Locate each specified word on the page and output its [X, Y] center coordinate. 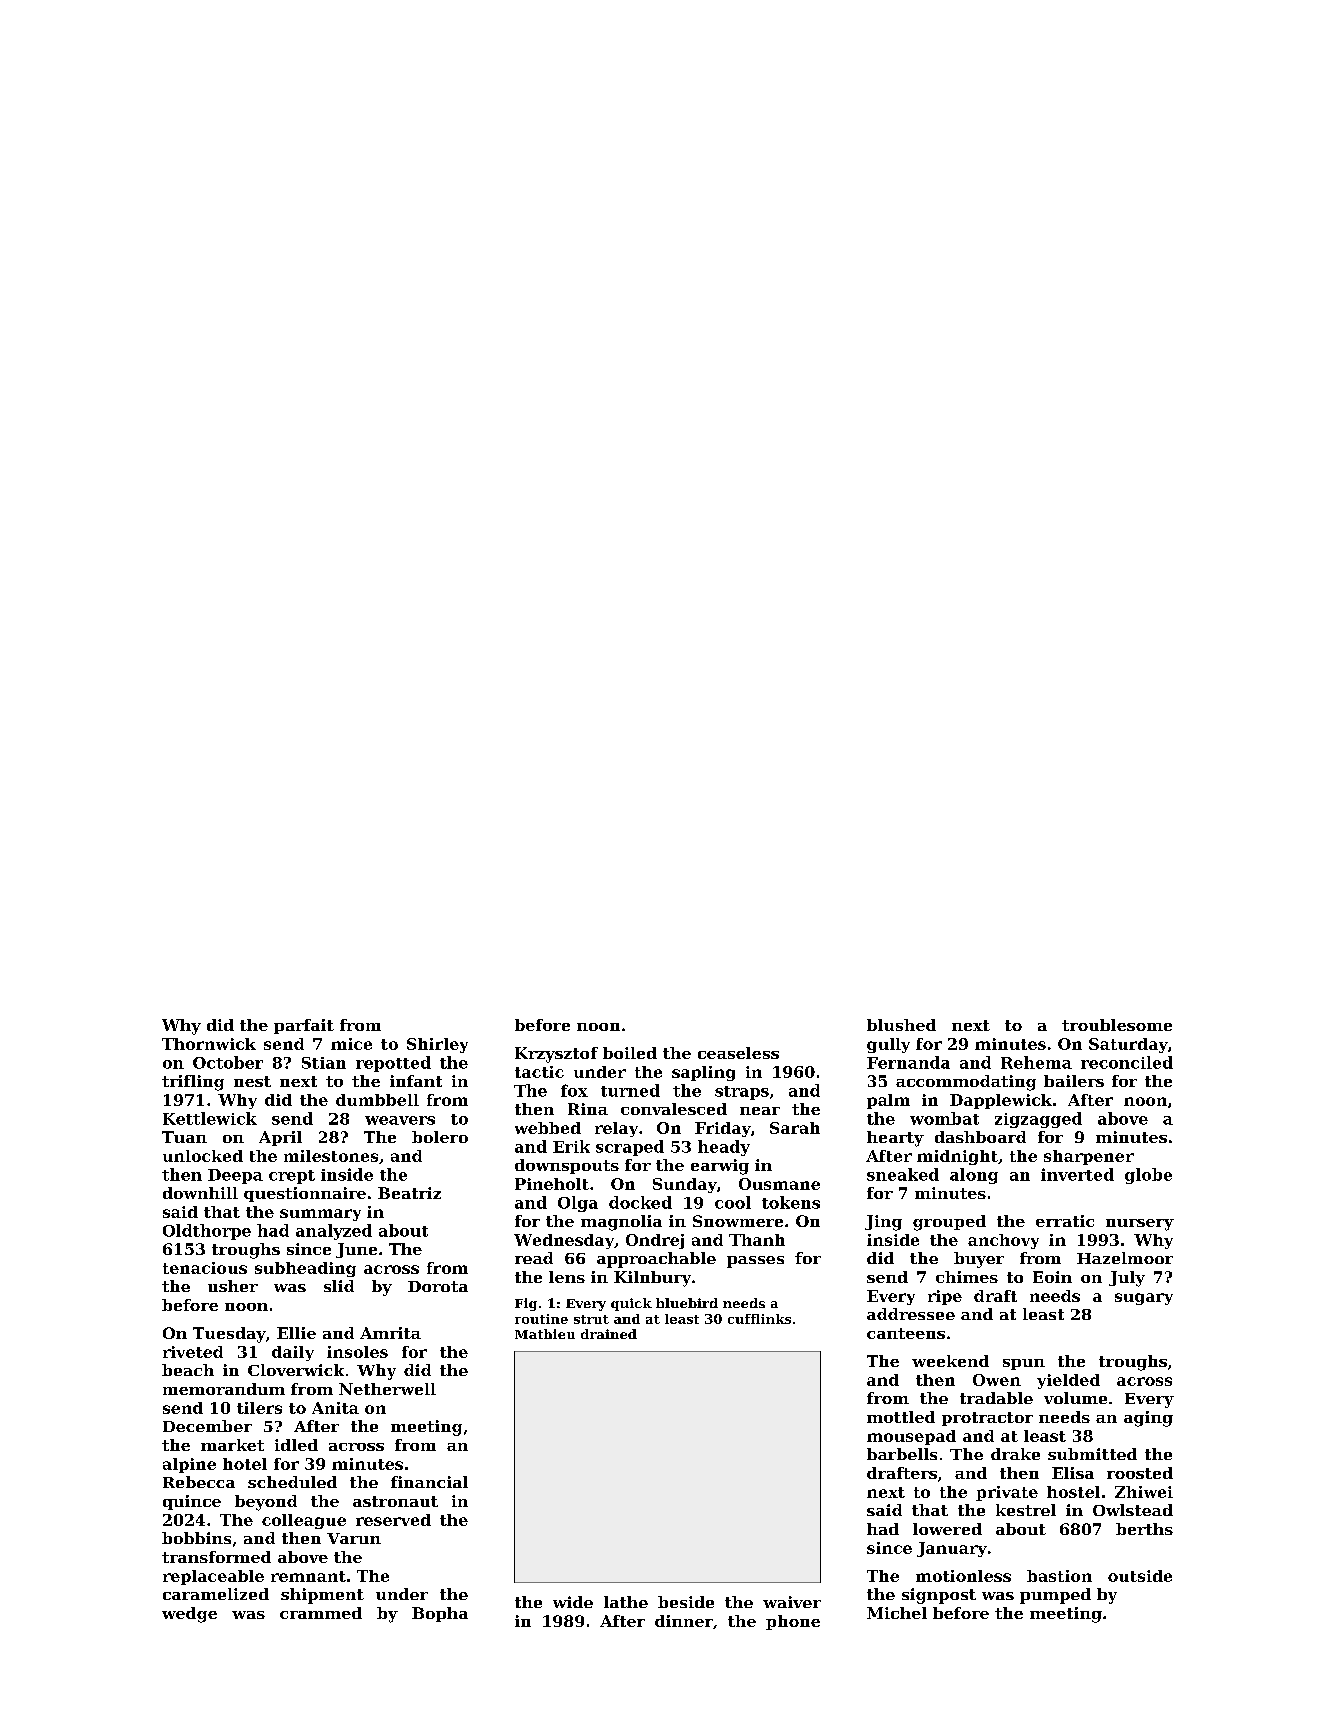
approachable [656, 1260]
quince [192, 1502]
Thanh [757, 1240]
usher [233, 1286]
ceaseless [738, 1053]
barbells [902, 1454]
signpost [939, 1596]
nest [252, 1081]
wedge [189, 1615]
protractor [987, 1419]
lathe [626, 1602]
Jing [883, 1223]
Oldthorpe [207, 1232]
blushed [901, 1025]
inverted [1077, 1174]
